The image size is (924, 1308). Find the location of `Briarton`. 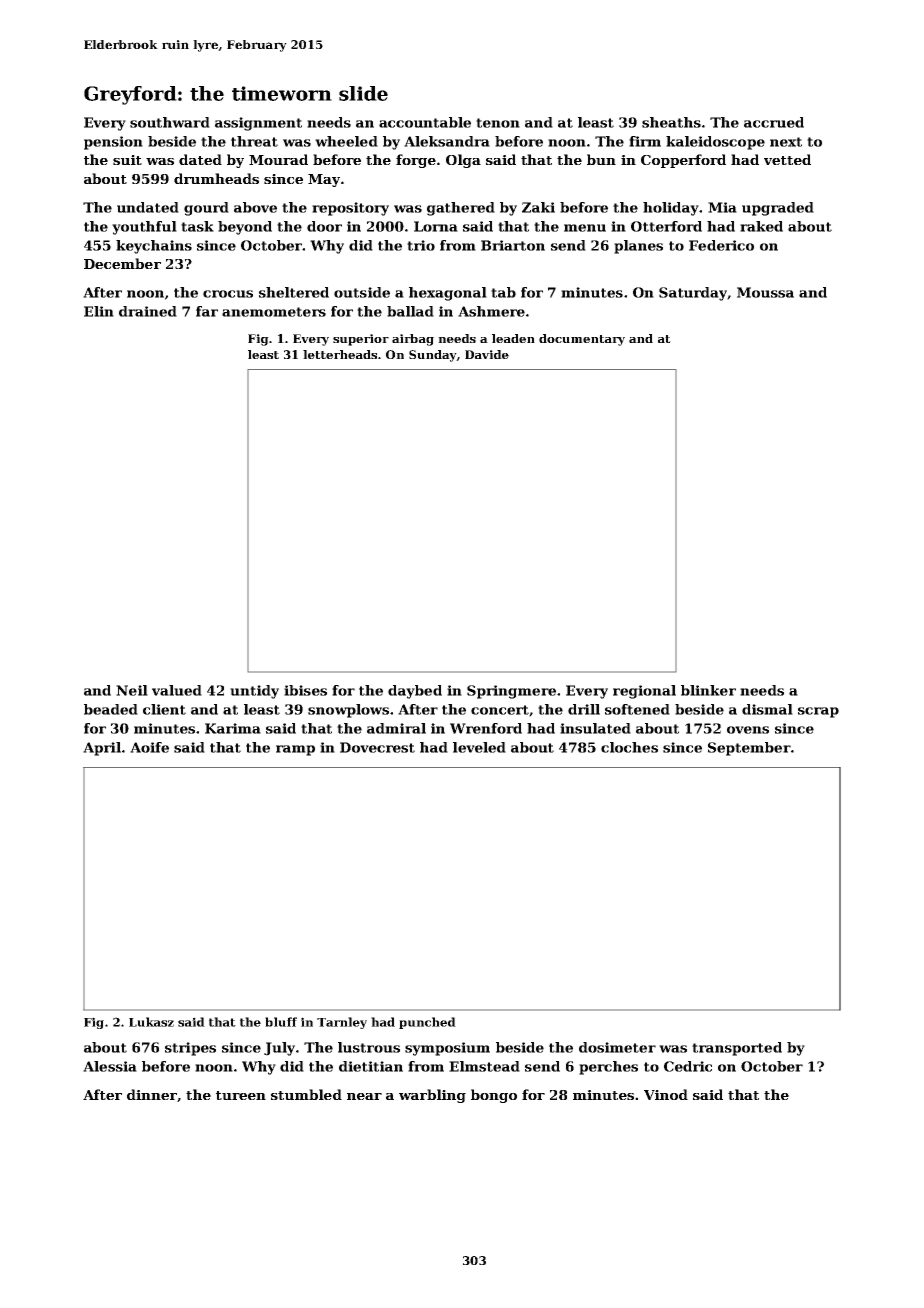

Briarton is located at coordinates (513, 245).
